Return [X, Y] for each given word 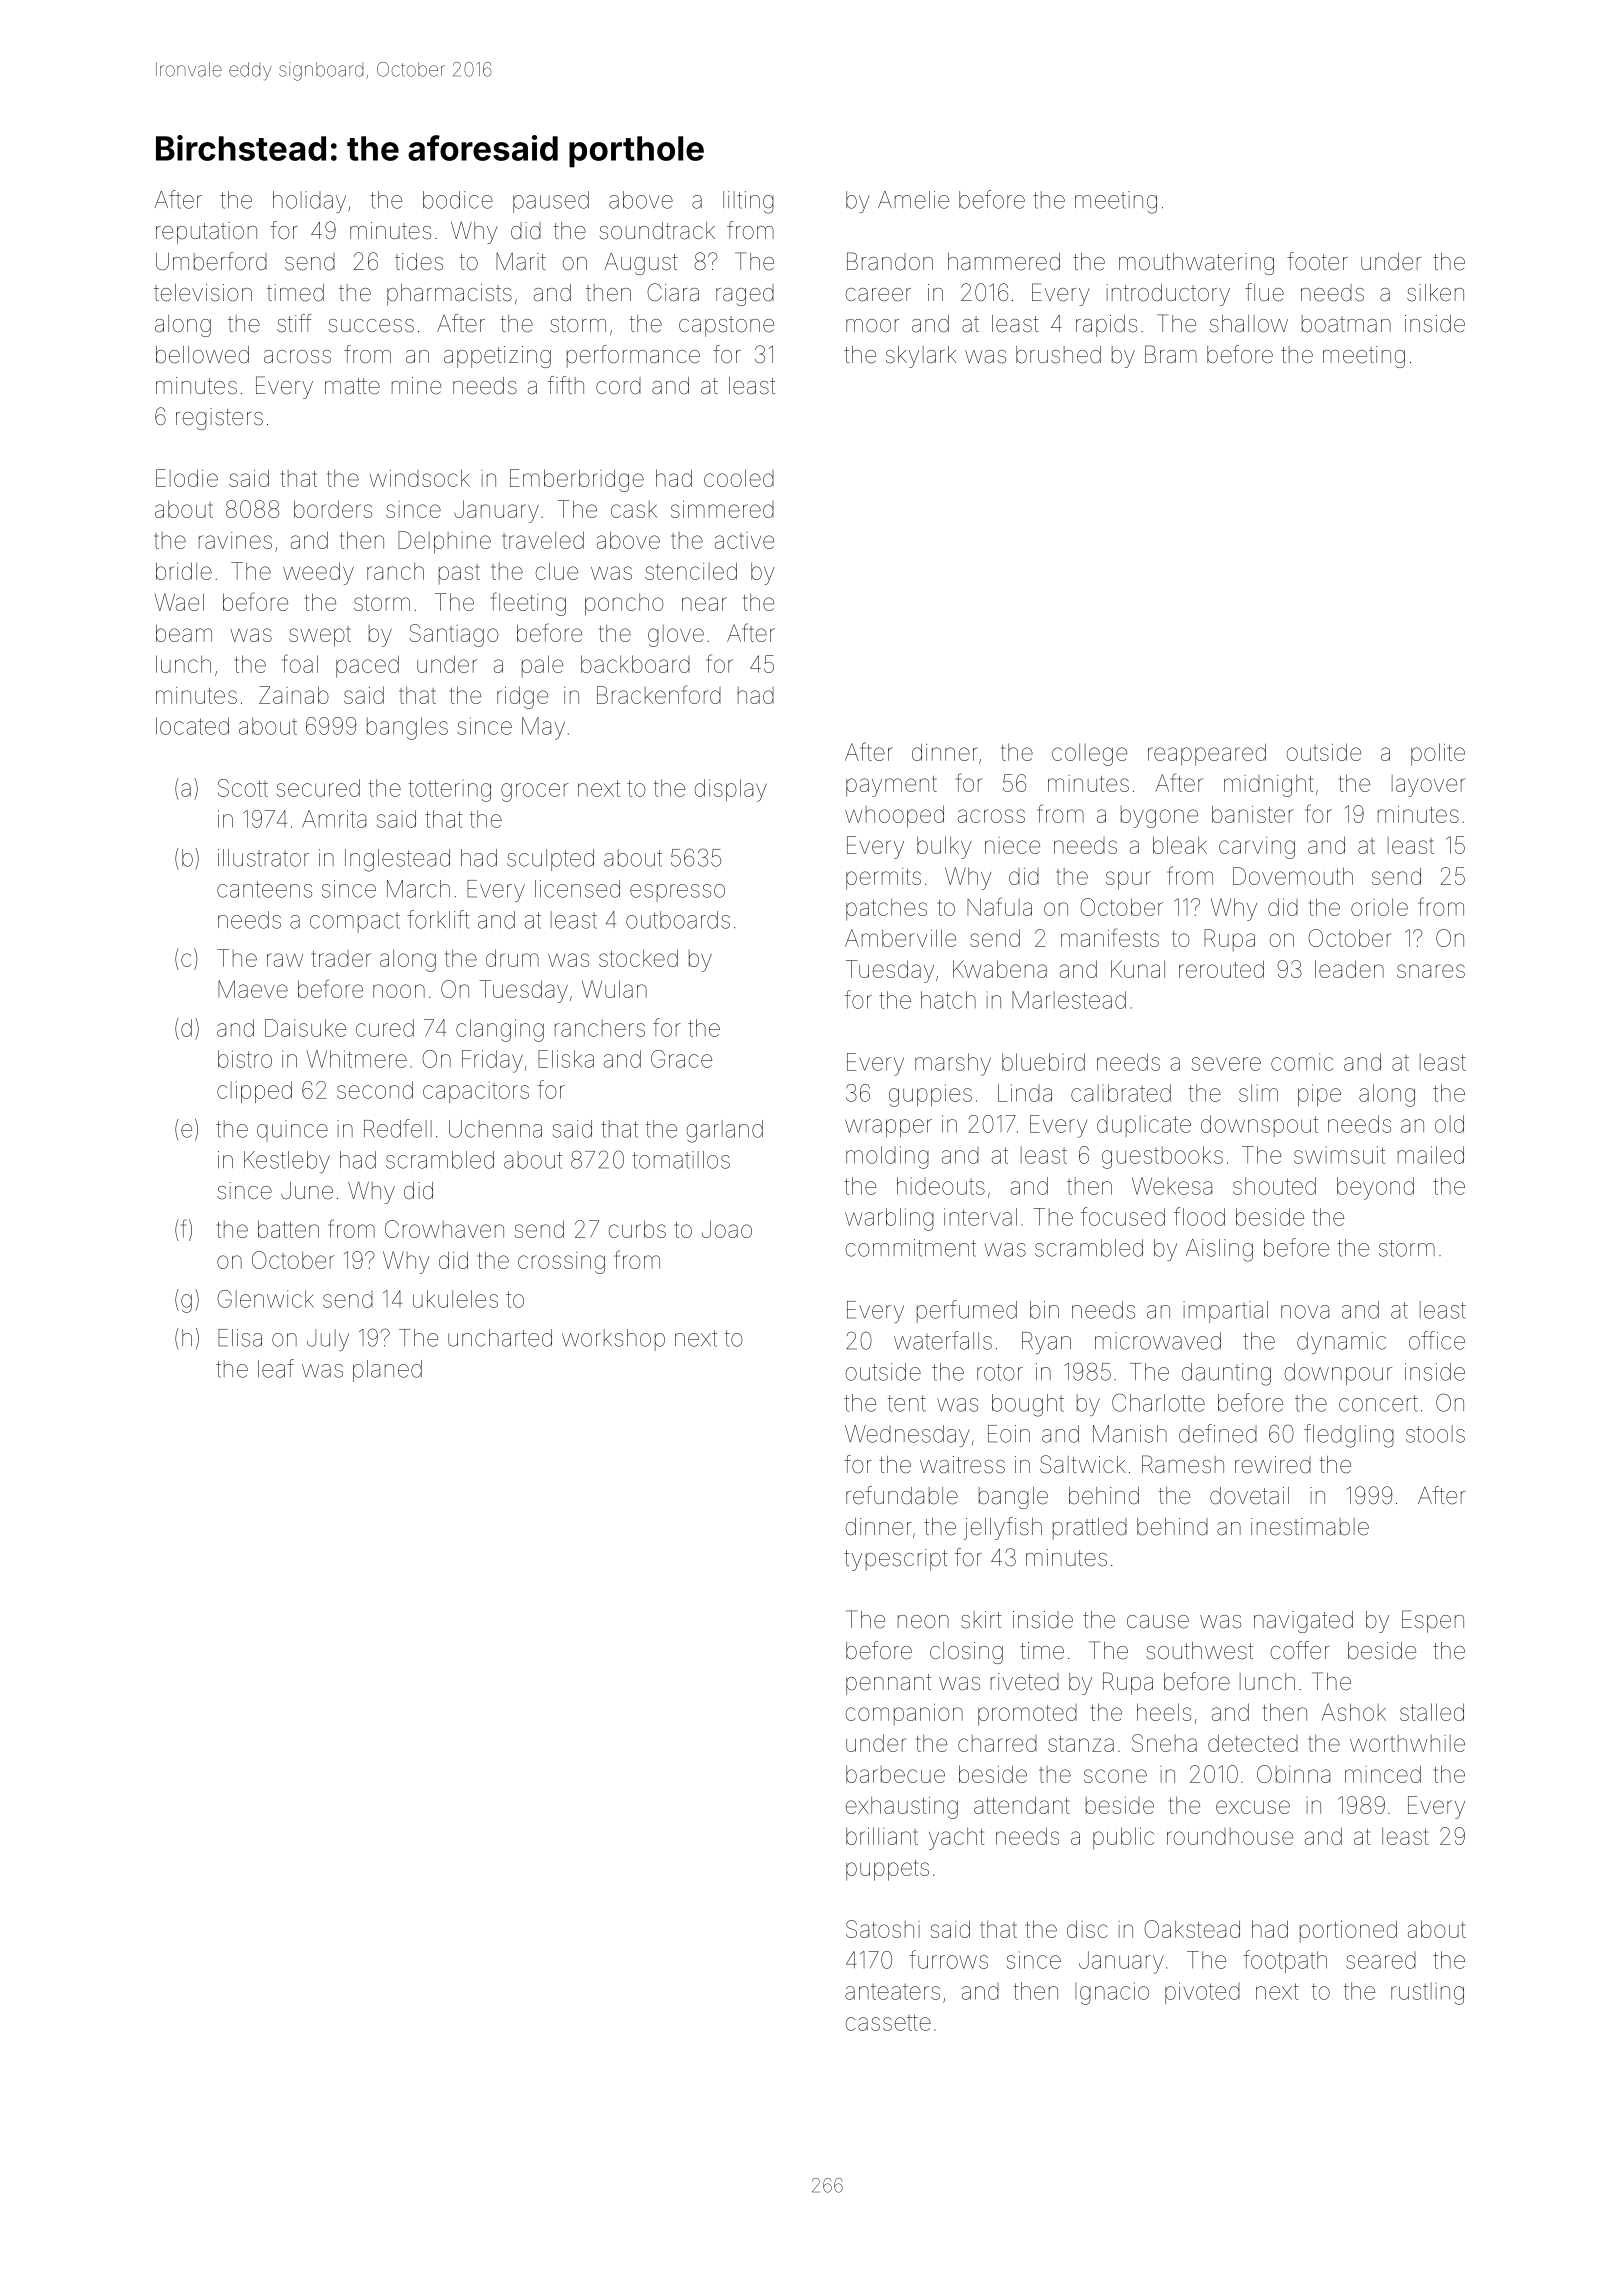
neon [923, 1622]
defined [1218, 1433]
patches [886, 909]
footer [1317, 261]
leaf [276, 1368]
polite [1438, 754]
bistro [245, 1059]
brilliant [882, 1836]
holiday [309, 202]
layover [1428, 786]
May [543, 728]
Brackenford [659, 694]
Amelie [913, 200]
